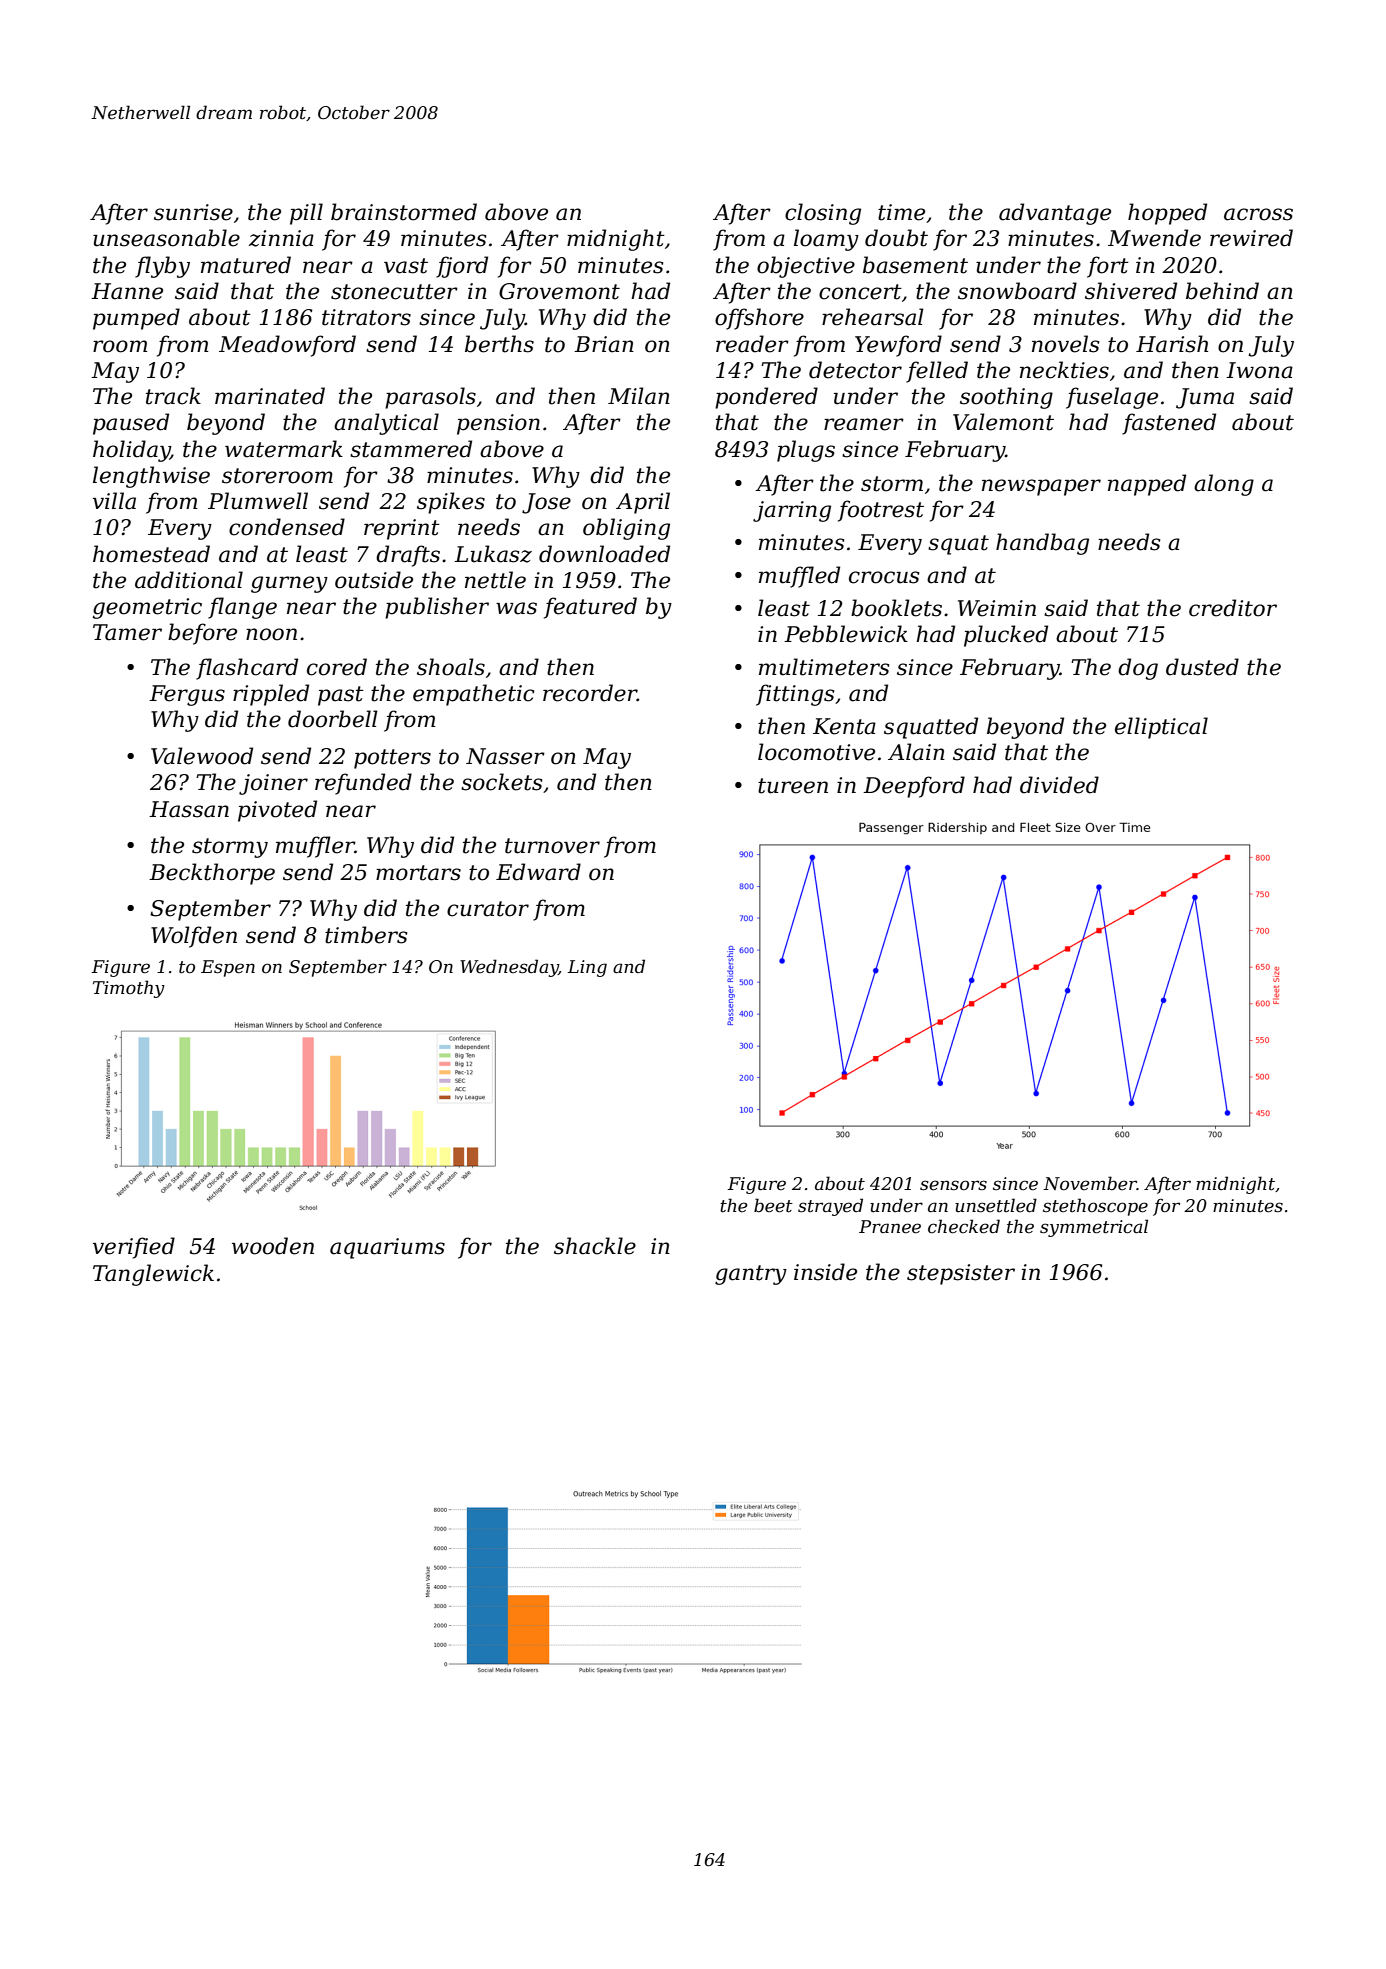 The image size is (1386, 1969). What do you see at coordinates (136, 319) in the screenshot?
I see `pumped` at bounding box center [136, 319].
